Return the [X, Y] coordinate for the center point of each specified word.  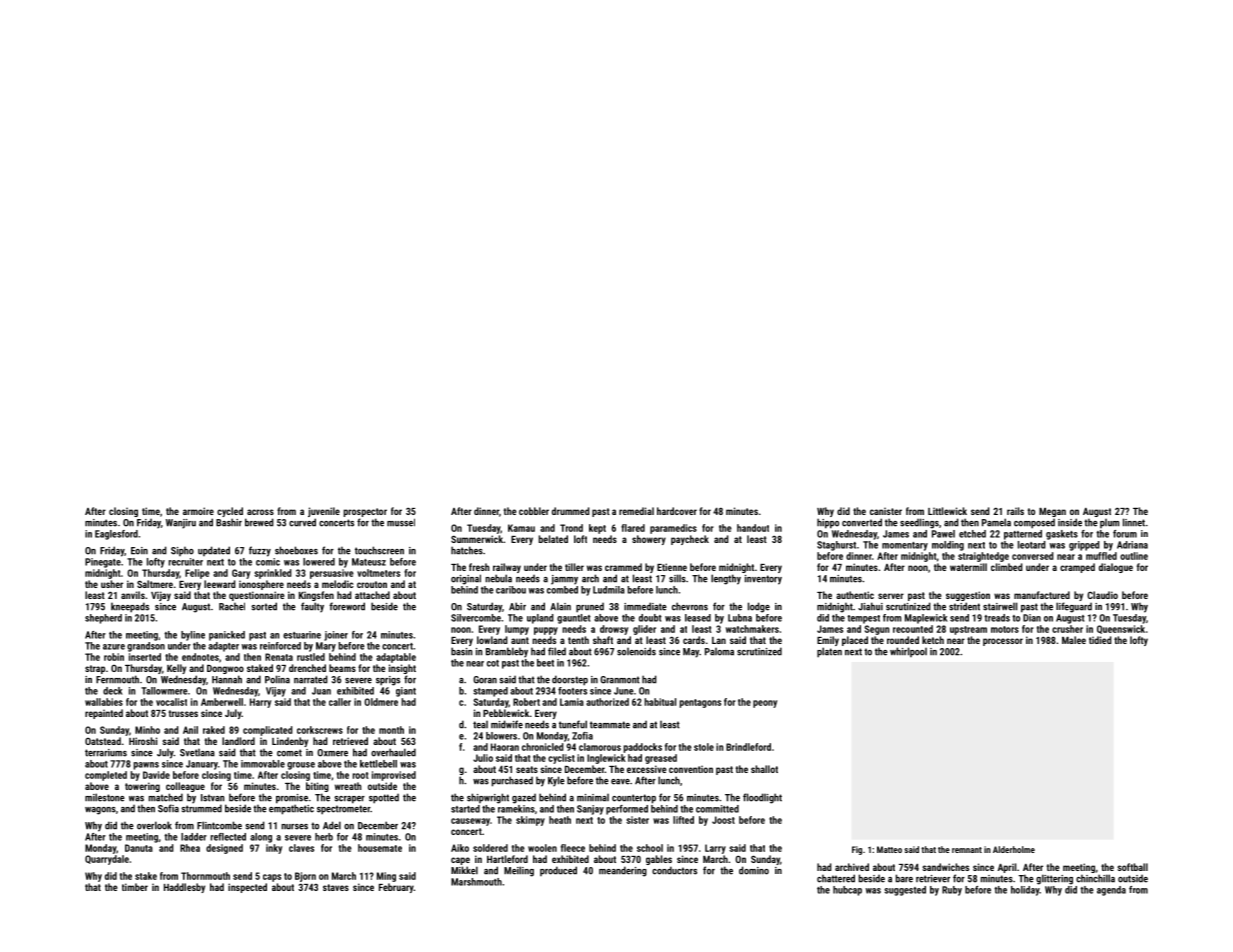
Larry [715, 849]
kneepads [130, 607]
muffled [1101, 556]
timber [135, 887]
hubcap [847, 891]
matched [166, 797]
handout [753, 528]
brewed [259, 522]
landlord [238, 741]
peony [765, 704]
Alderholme [1014, 849]
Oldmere [381, 702]
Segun [876, 630]
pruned [590, 608]
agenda [1111, 891]
